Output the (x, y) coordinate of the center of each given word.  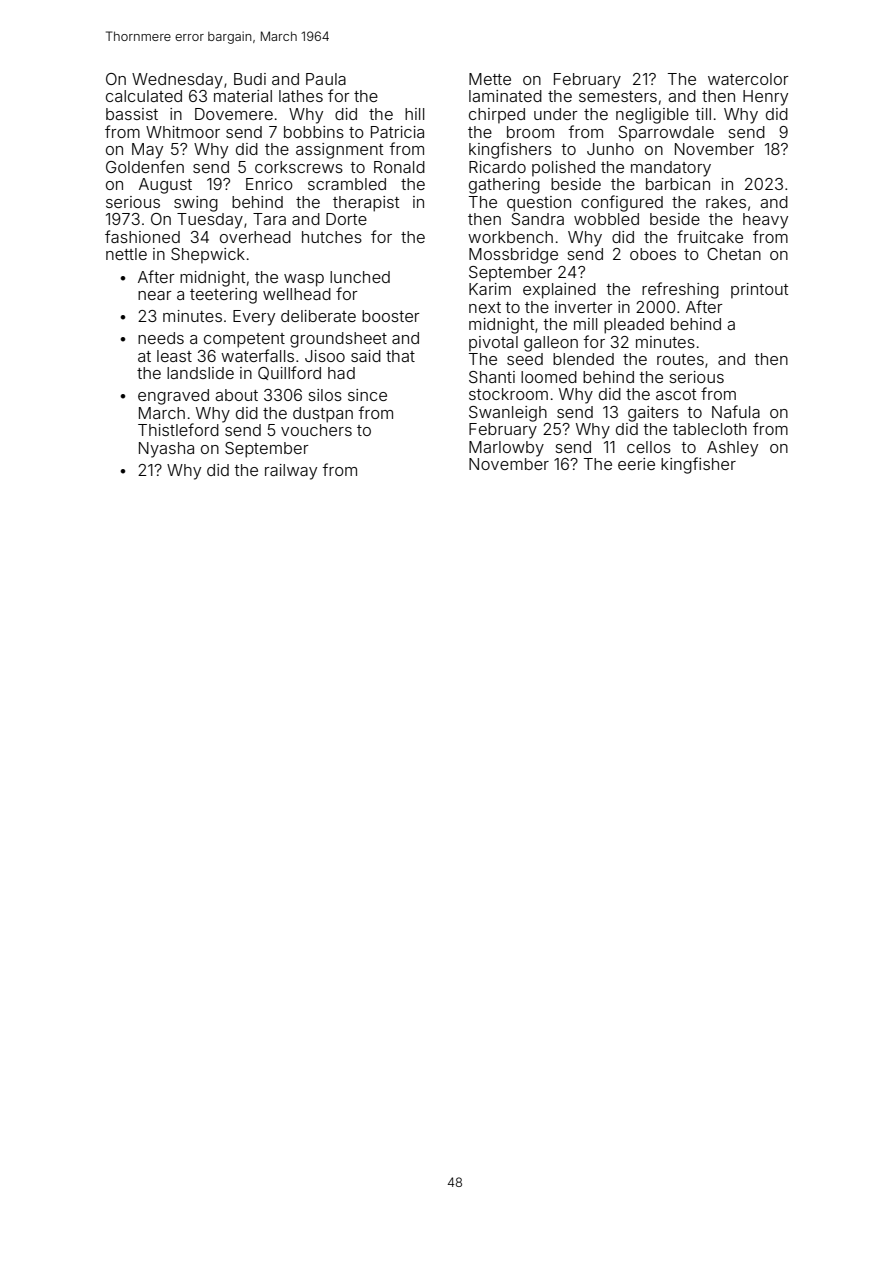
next (485, 307)
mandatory (671, 169)
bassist (132, 114)
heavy (765, 221)
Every (254, 318)
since (367, 395)
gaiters (653, 414)
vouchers (316, 430)
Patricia (397, 132)
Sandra (537, 219)
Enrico (269, 184)
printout (759, 291)
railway (291, 472)
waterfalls (257, 355)
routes (680, 359)
